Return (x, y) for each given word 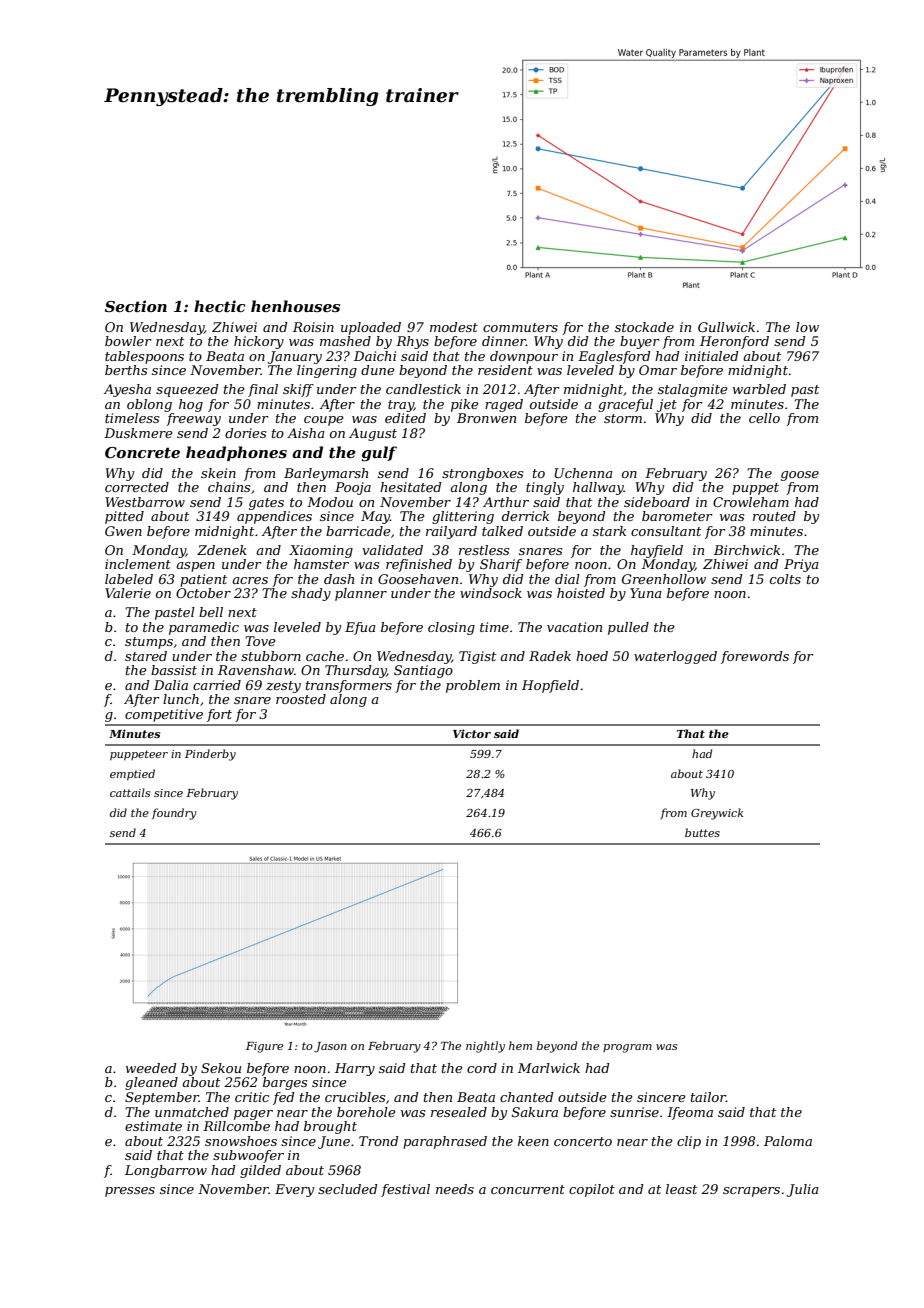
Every (294, 1190)
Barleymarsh (326, 474)
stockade (644, 327)
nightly (485, 1047)
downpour (524, 357)
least (681, 1189)
